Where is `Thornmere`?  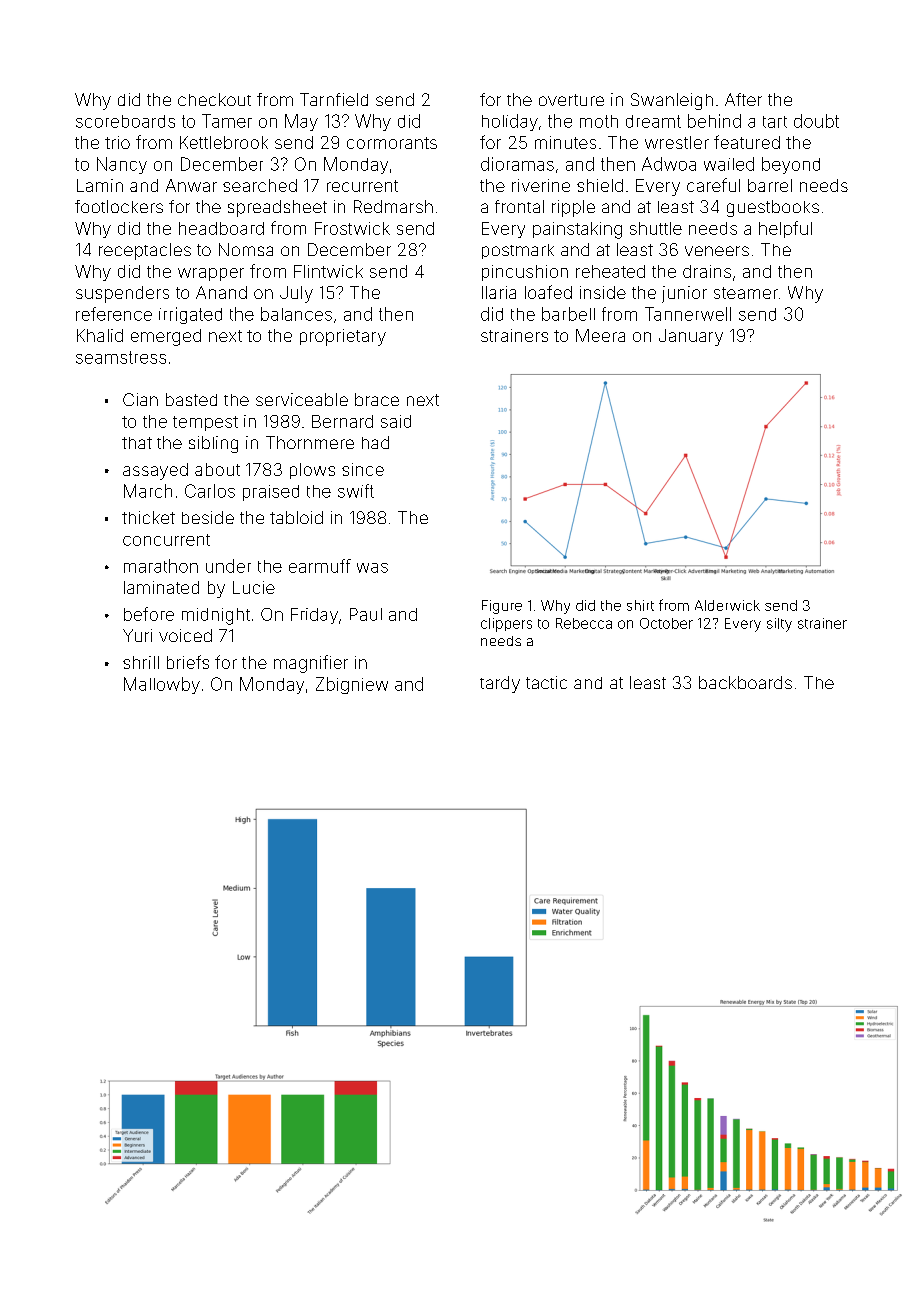 Thornmere is located at coordinates (310, 442).
